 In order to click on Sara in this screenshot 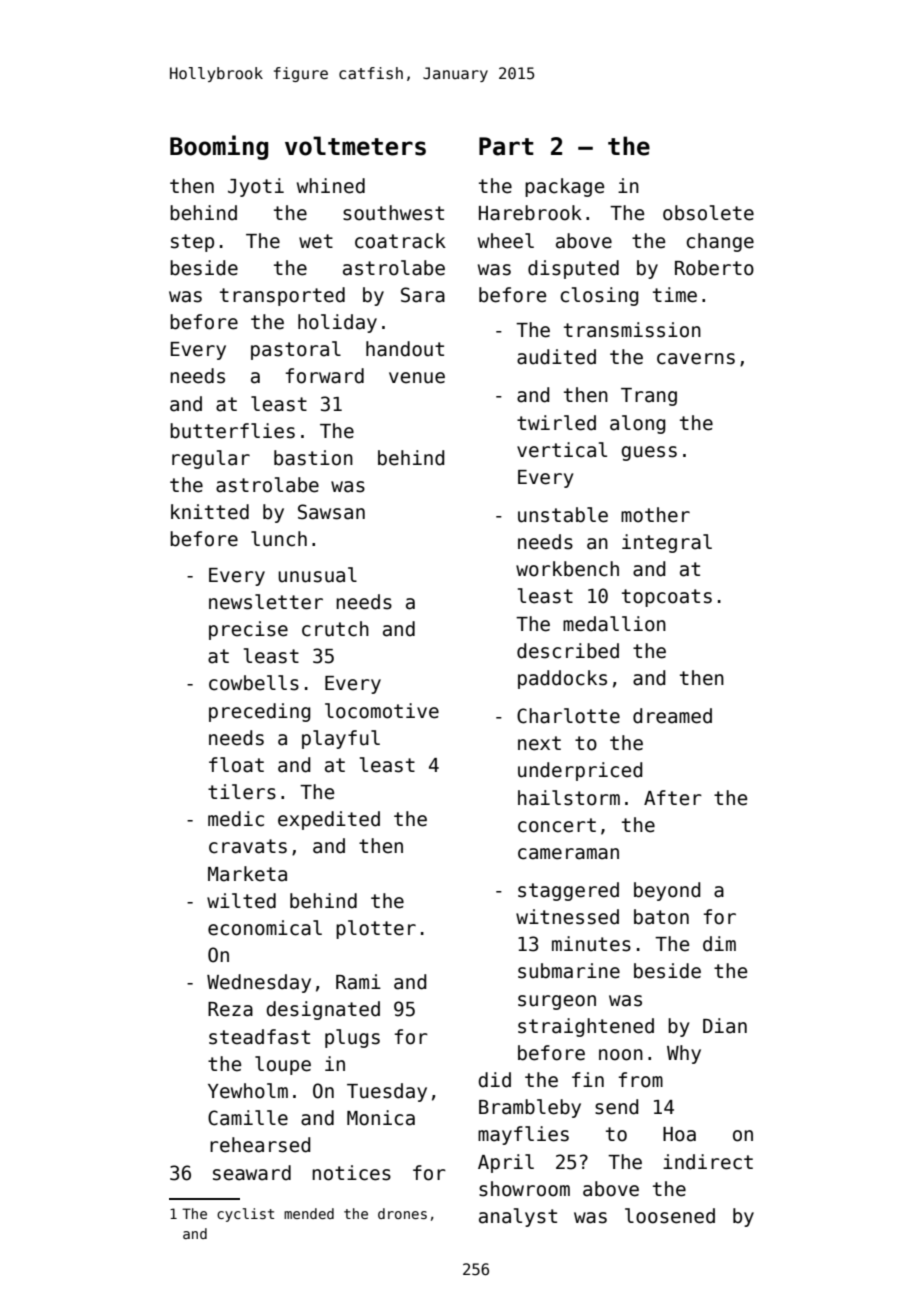, I will do `click(423, 295)`.
